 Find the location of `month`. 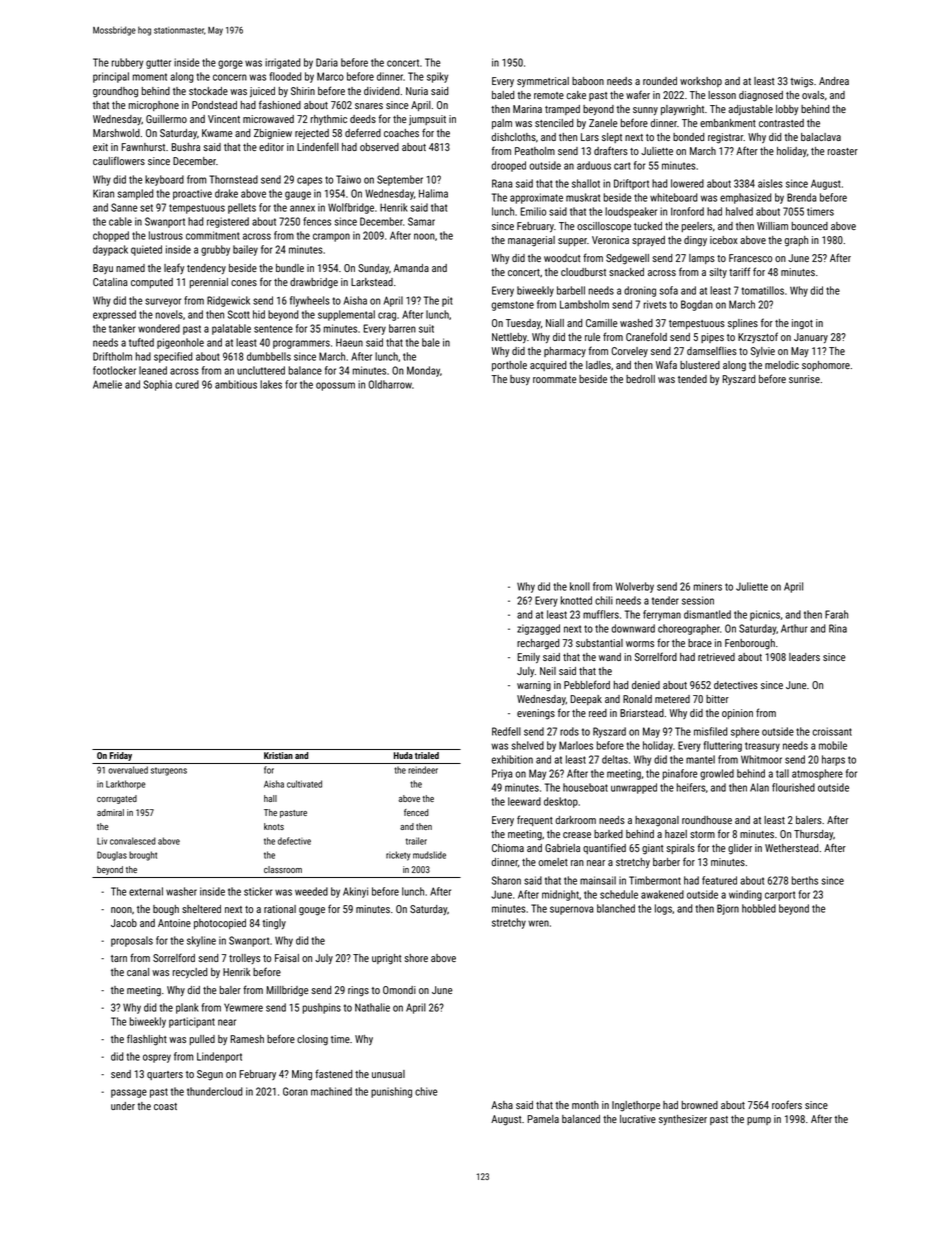

month is located at coordinates (585, 1105).
